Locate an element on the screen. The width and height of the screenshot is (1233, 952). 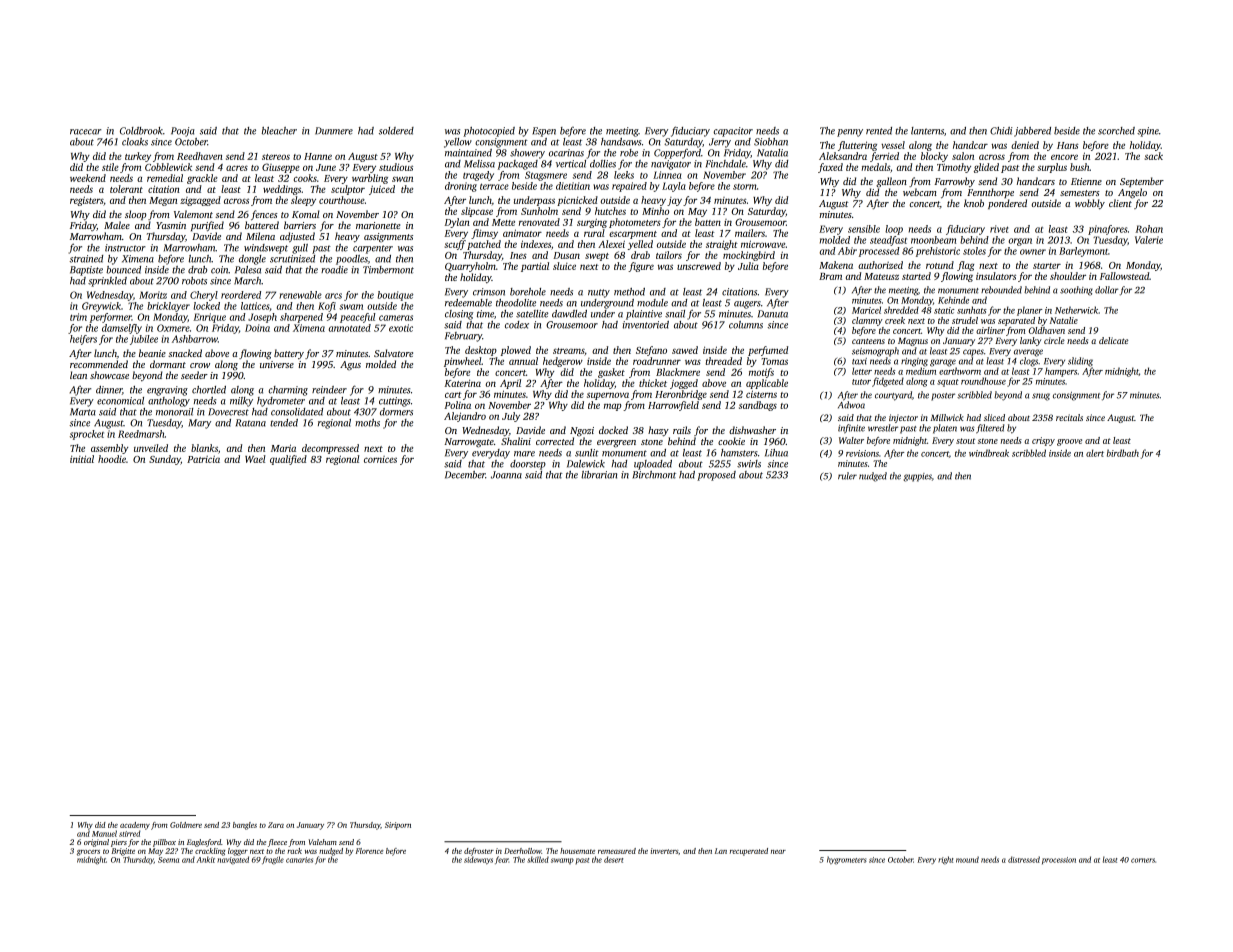
capacitor is located at coordinates (733, 132).
